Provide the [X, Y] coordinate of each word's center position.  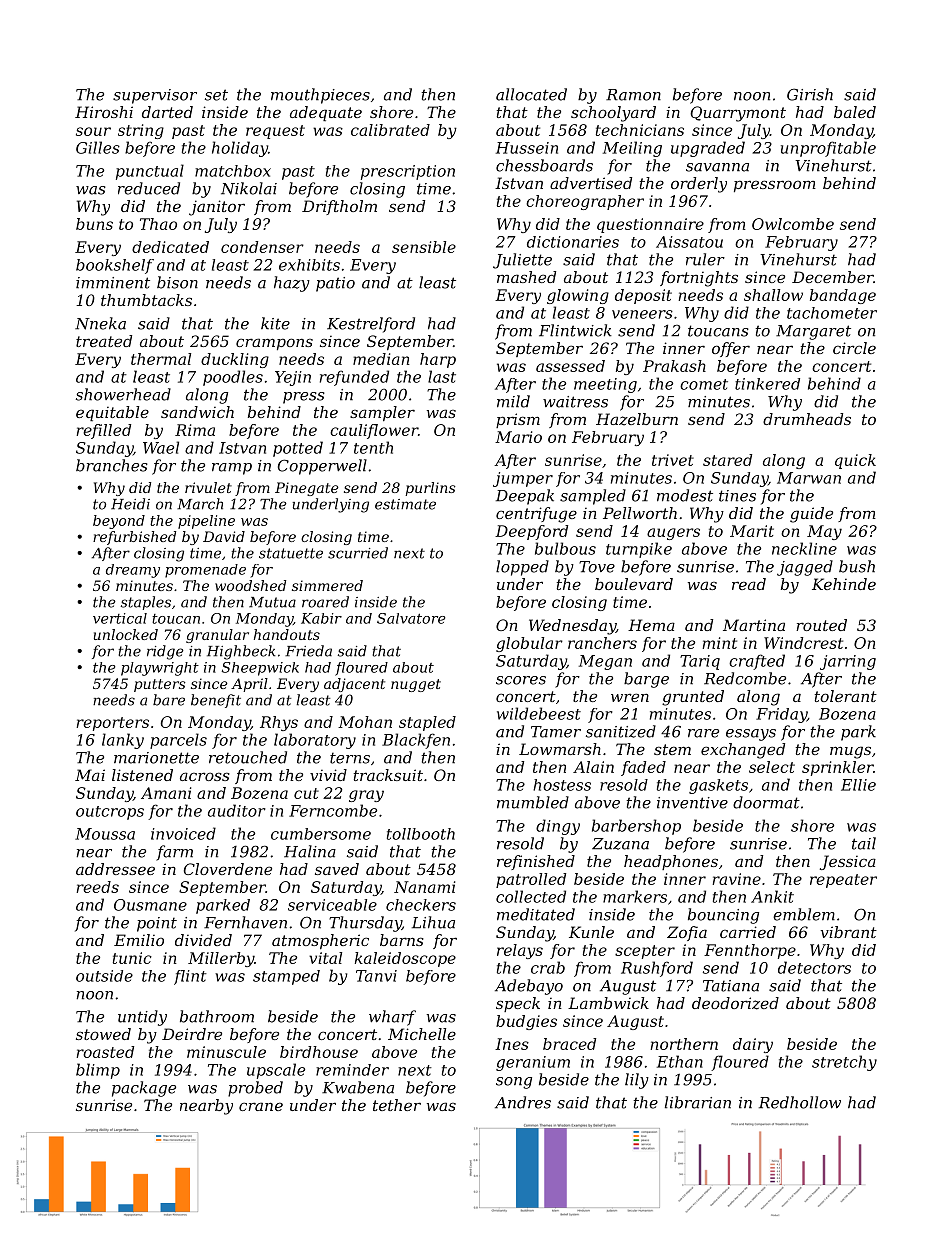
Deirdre [192, 1034]
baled [855, 112]
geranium [533, 1063]
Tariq [700, 662]
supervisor [155, 96]
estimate [405, 504]
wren [630, 697]
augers [673, 534]
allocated [531, 94]
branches [112, 465]
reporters [112, 724]
